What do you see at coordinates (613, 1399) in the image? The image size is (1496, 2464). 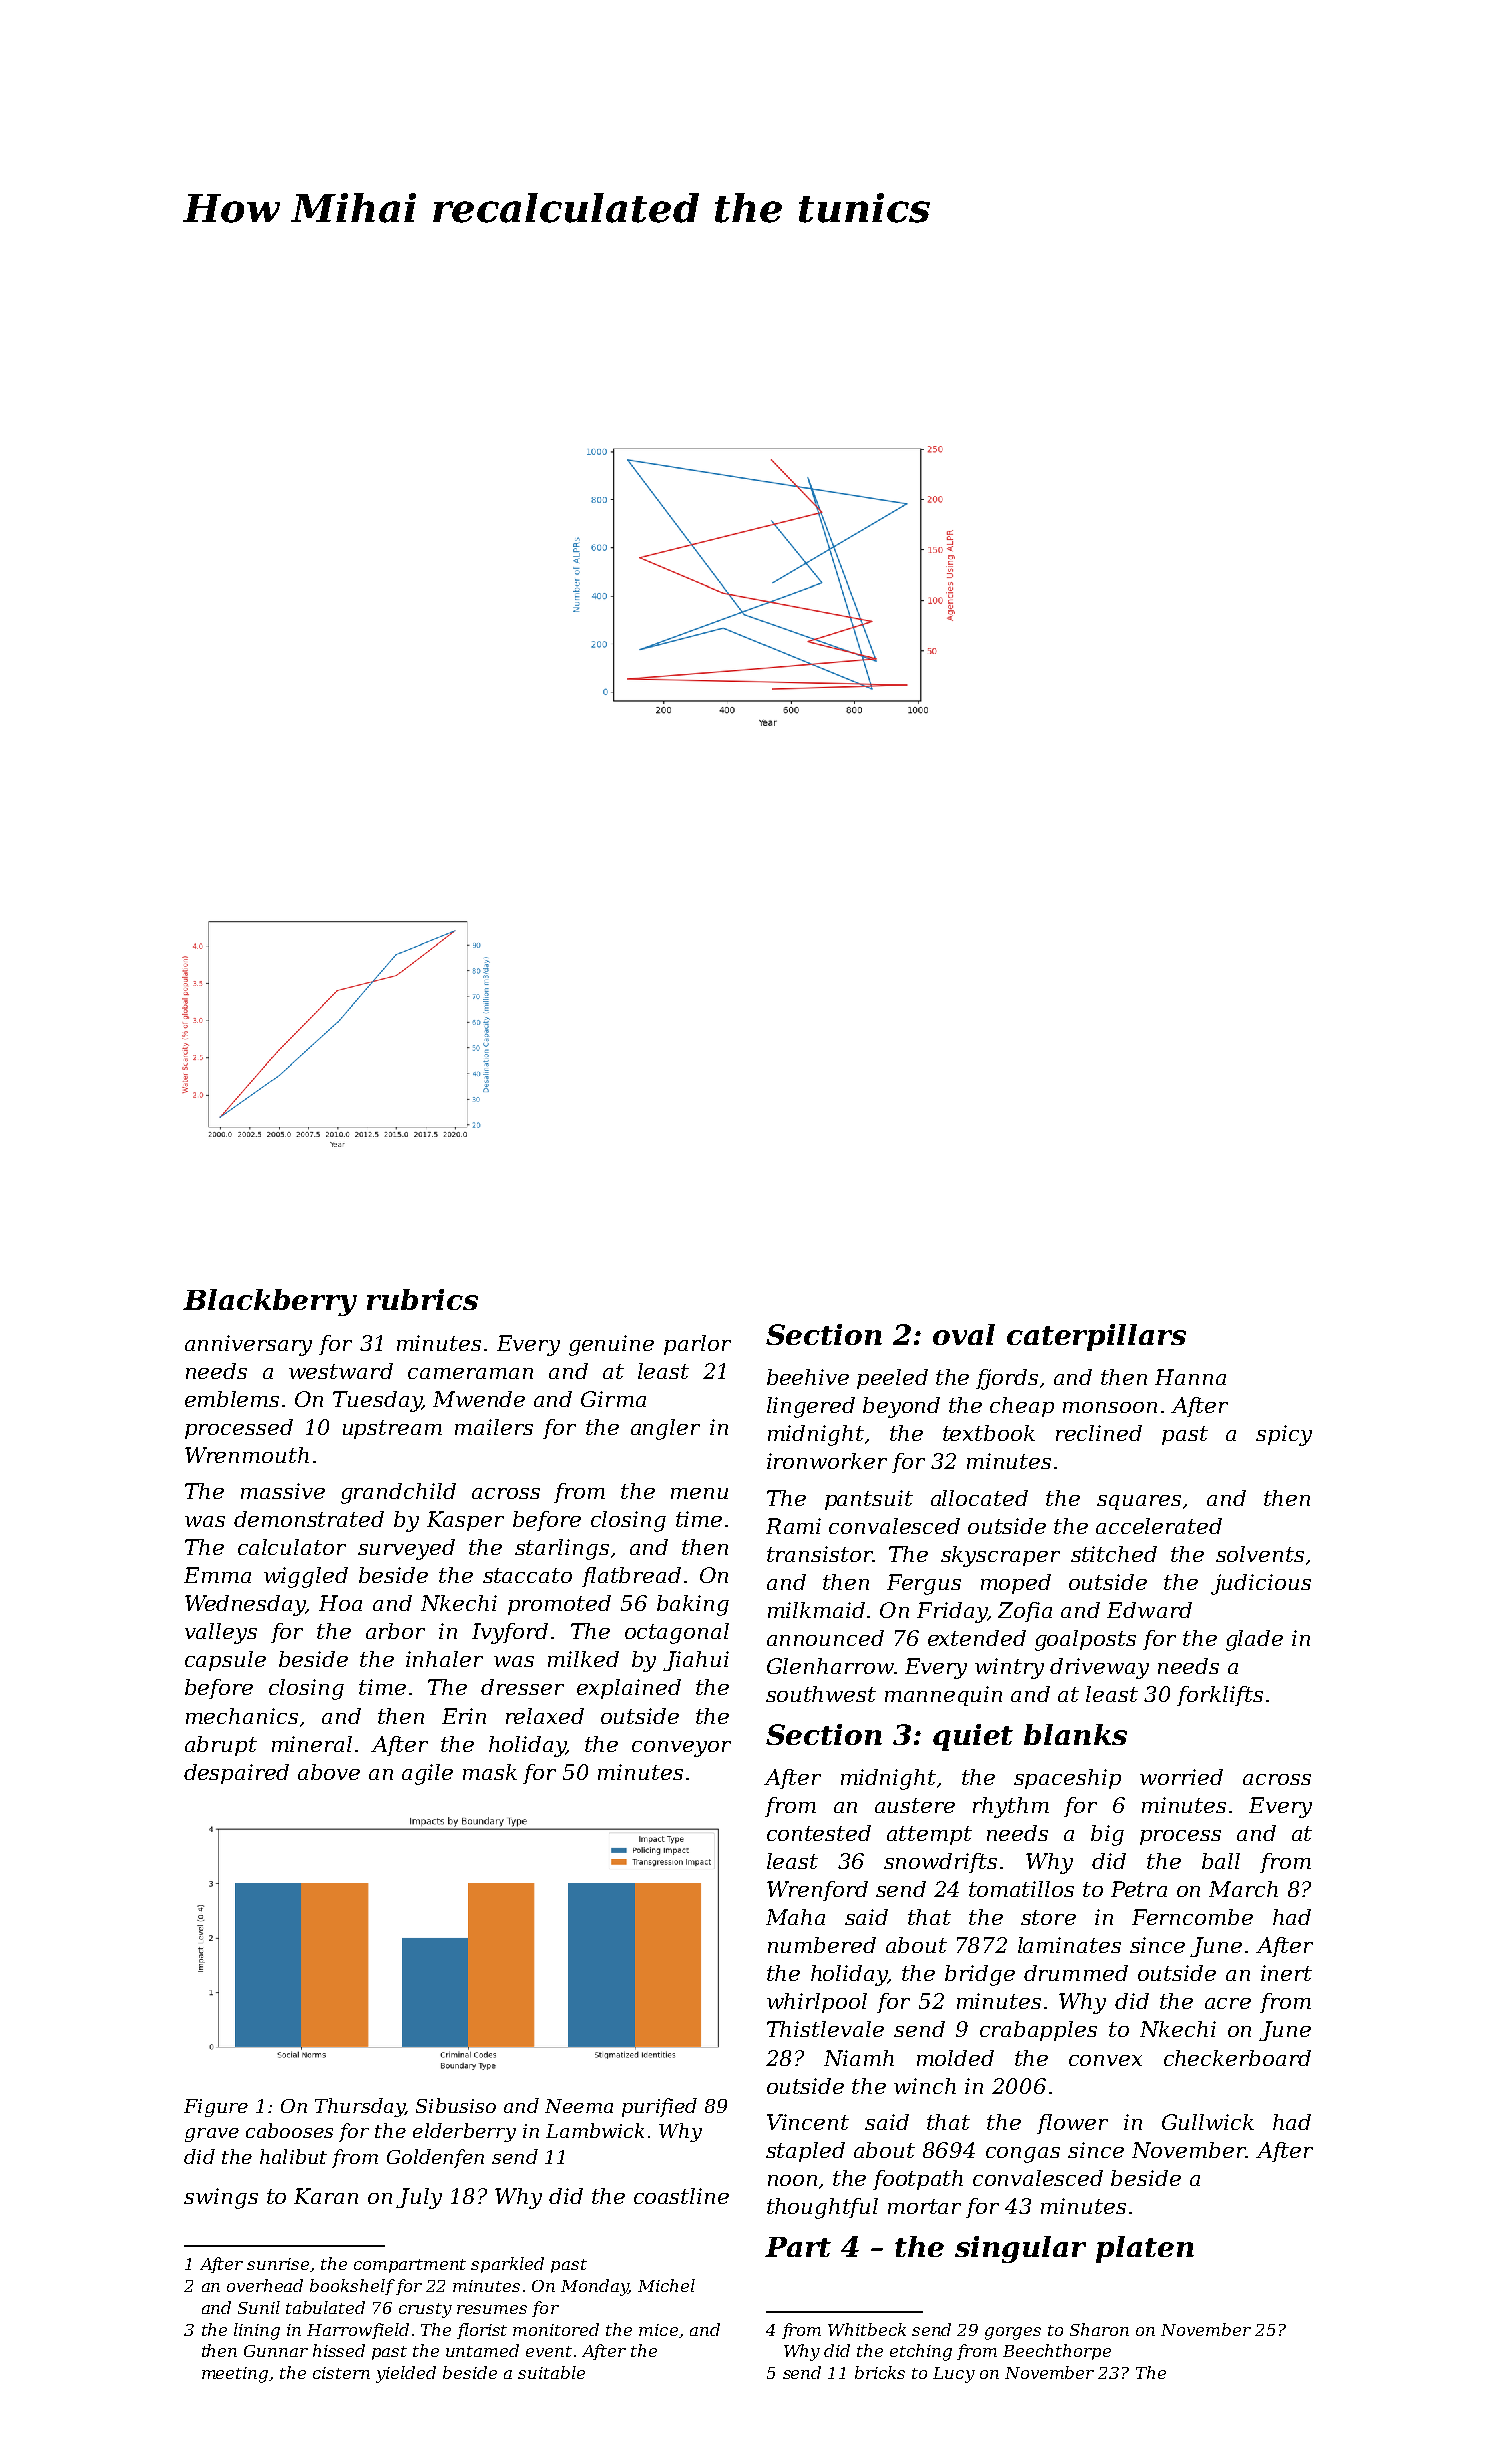 I see `Girma` at bounding box center [613, 1399].
